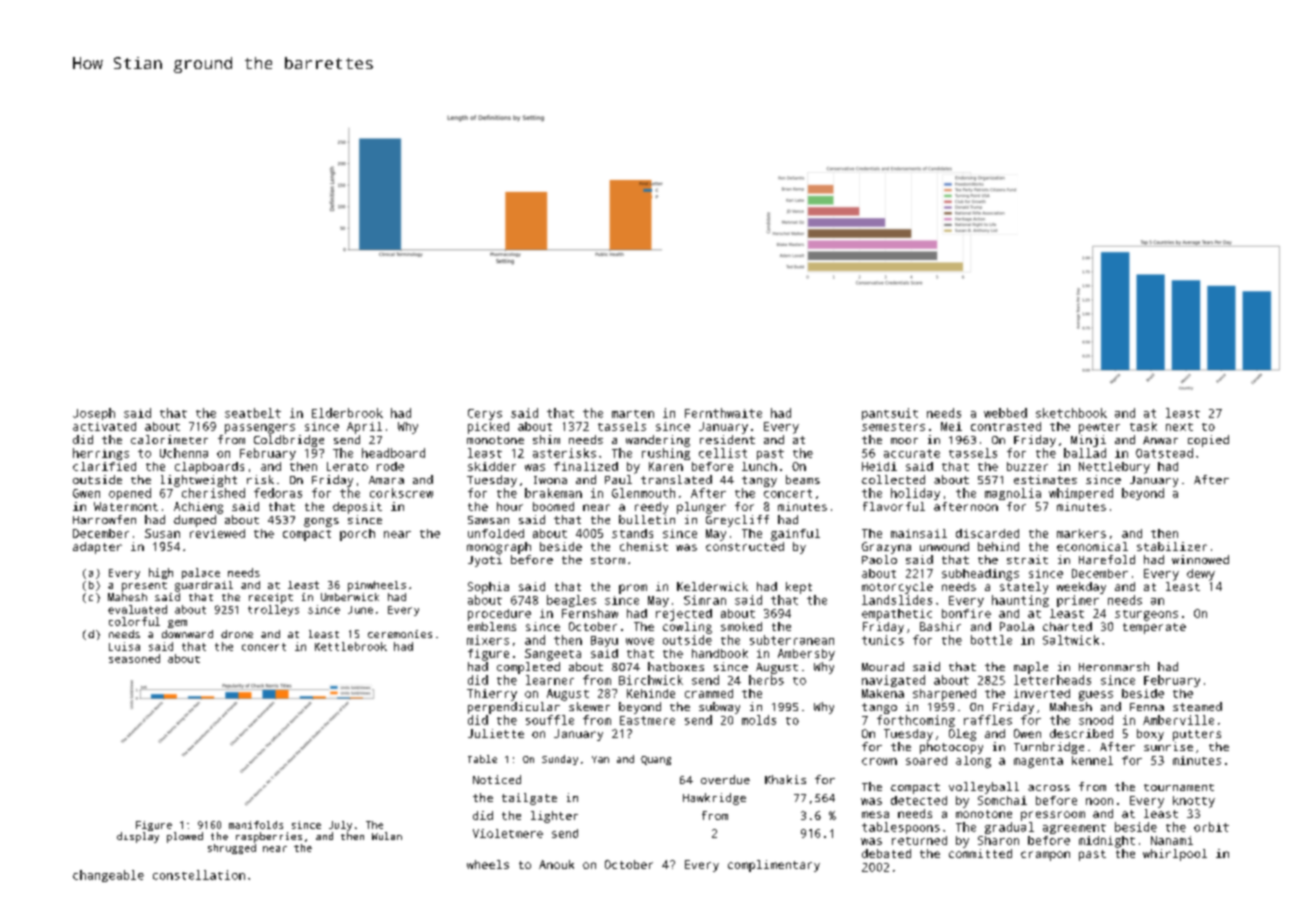 The height and width of the screenshot is (924, 1308). What do you see at coordinates (1175, 855) in the screenshot?
I see `whirlpool` at bounding box center [1175, 855].
